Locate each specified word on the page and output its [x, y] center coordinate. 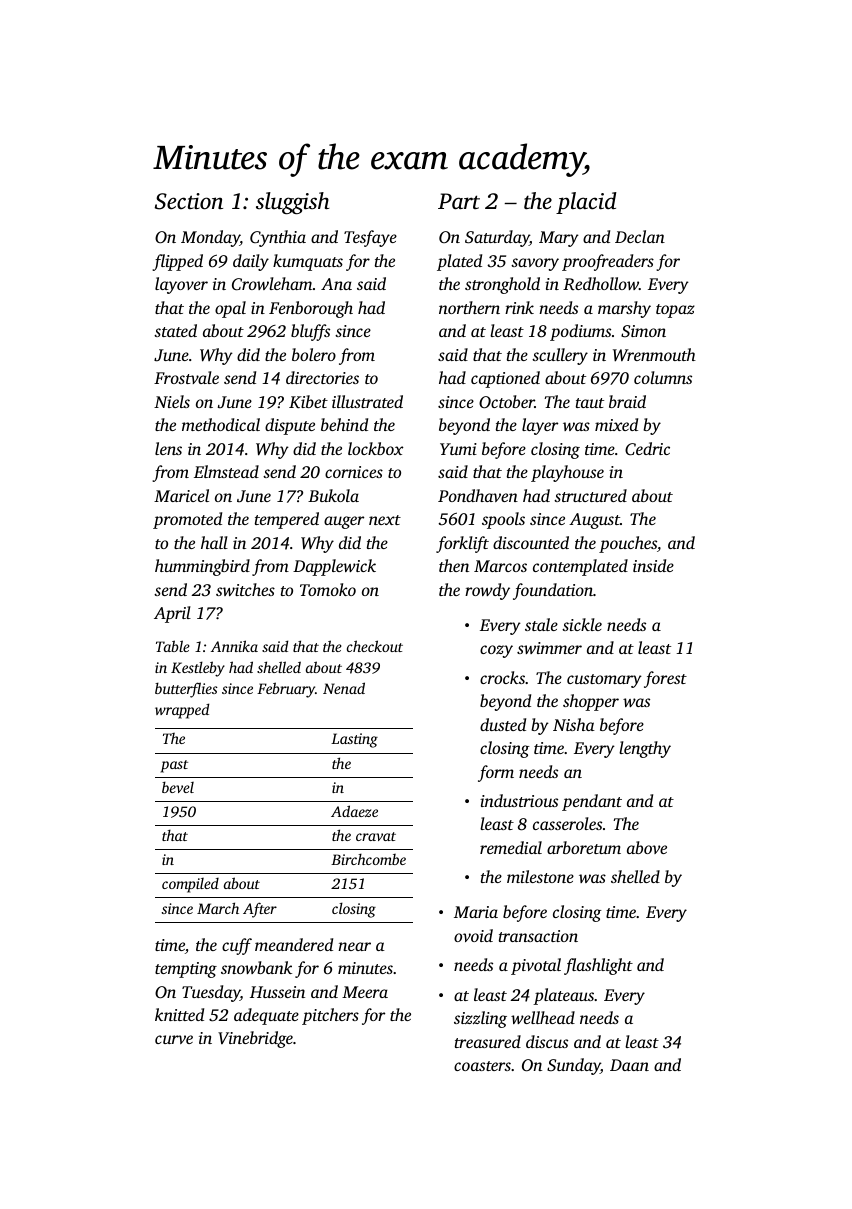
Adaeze [354, 811]
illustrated [367, 401]
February [286, 690]
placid [586, 203]
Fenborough [311, 309]
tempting [186, 970]
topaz [675, 311]
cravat [376, 836]
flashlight [598, 966]
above [647, 847]
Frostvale [186, 377]
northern [469, 307]
